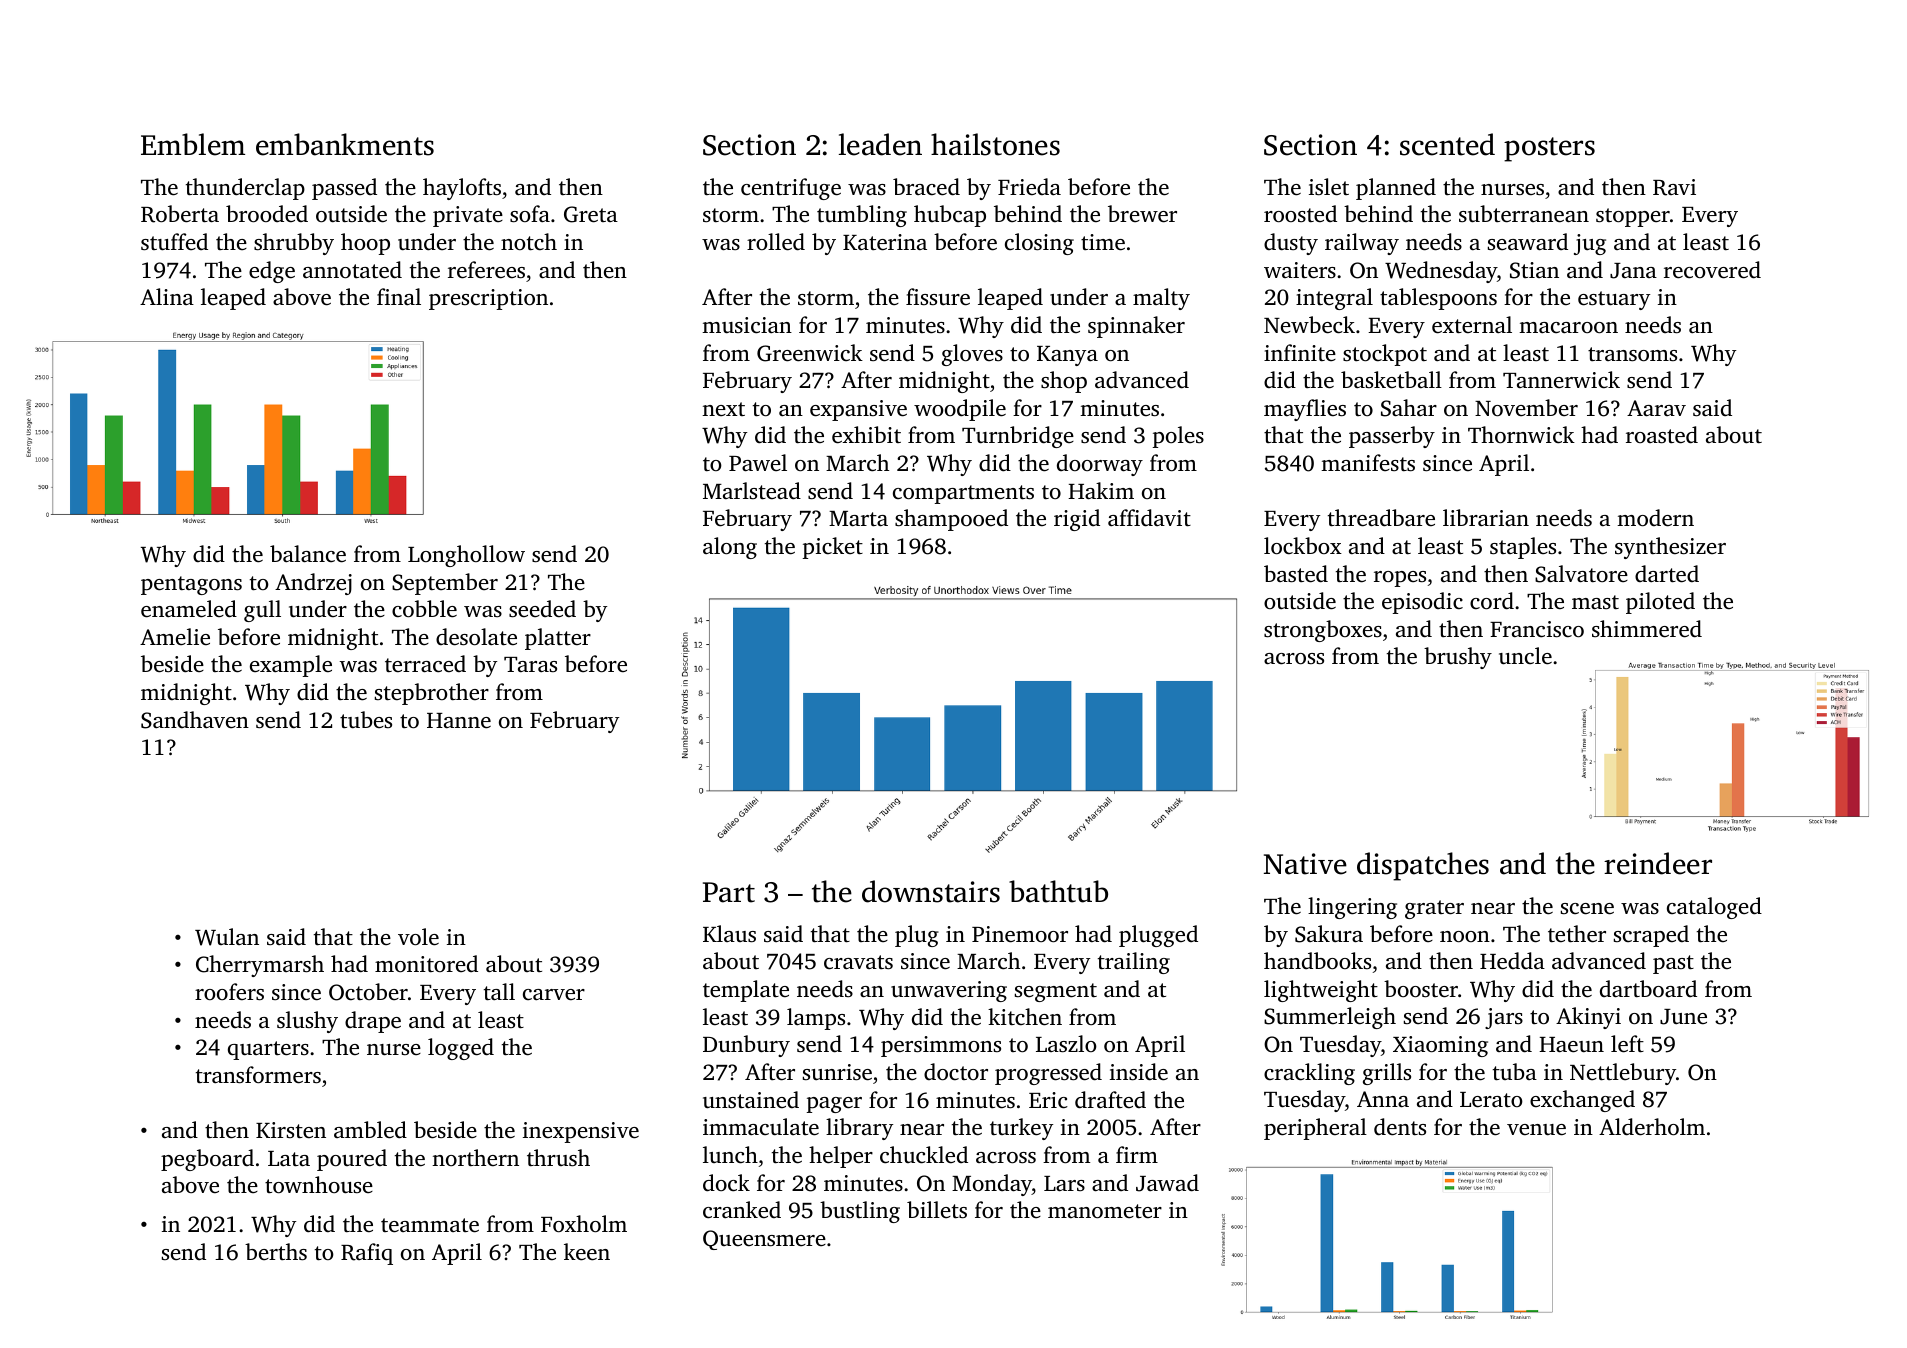 This screenshot has width=1907, height=1348. What do you see at coordinates (1633, 217) in the screenshot?
I see `stopper` at bounding box center [1633, 217].
